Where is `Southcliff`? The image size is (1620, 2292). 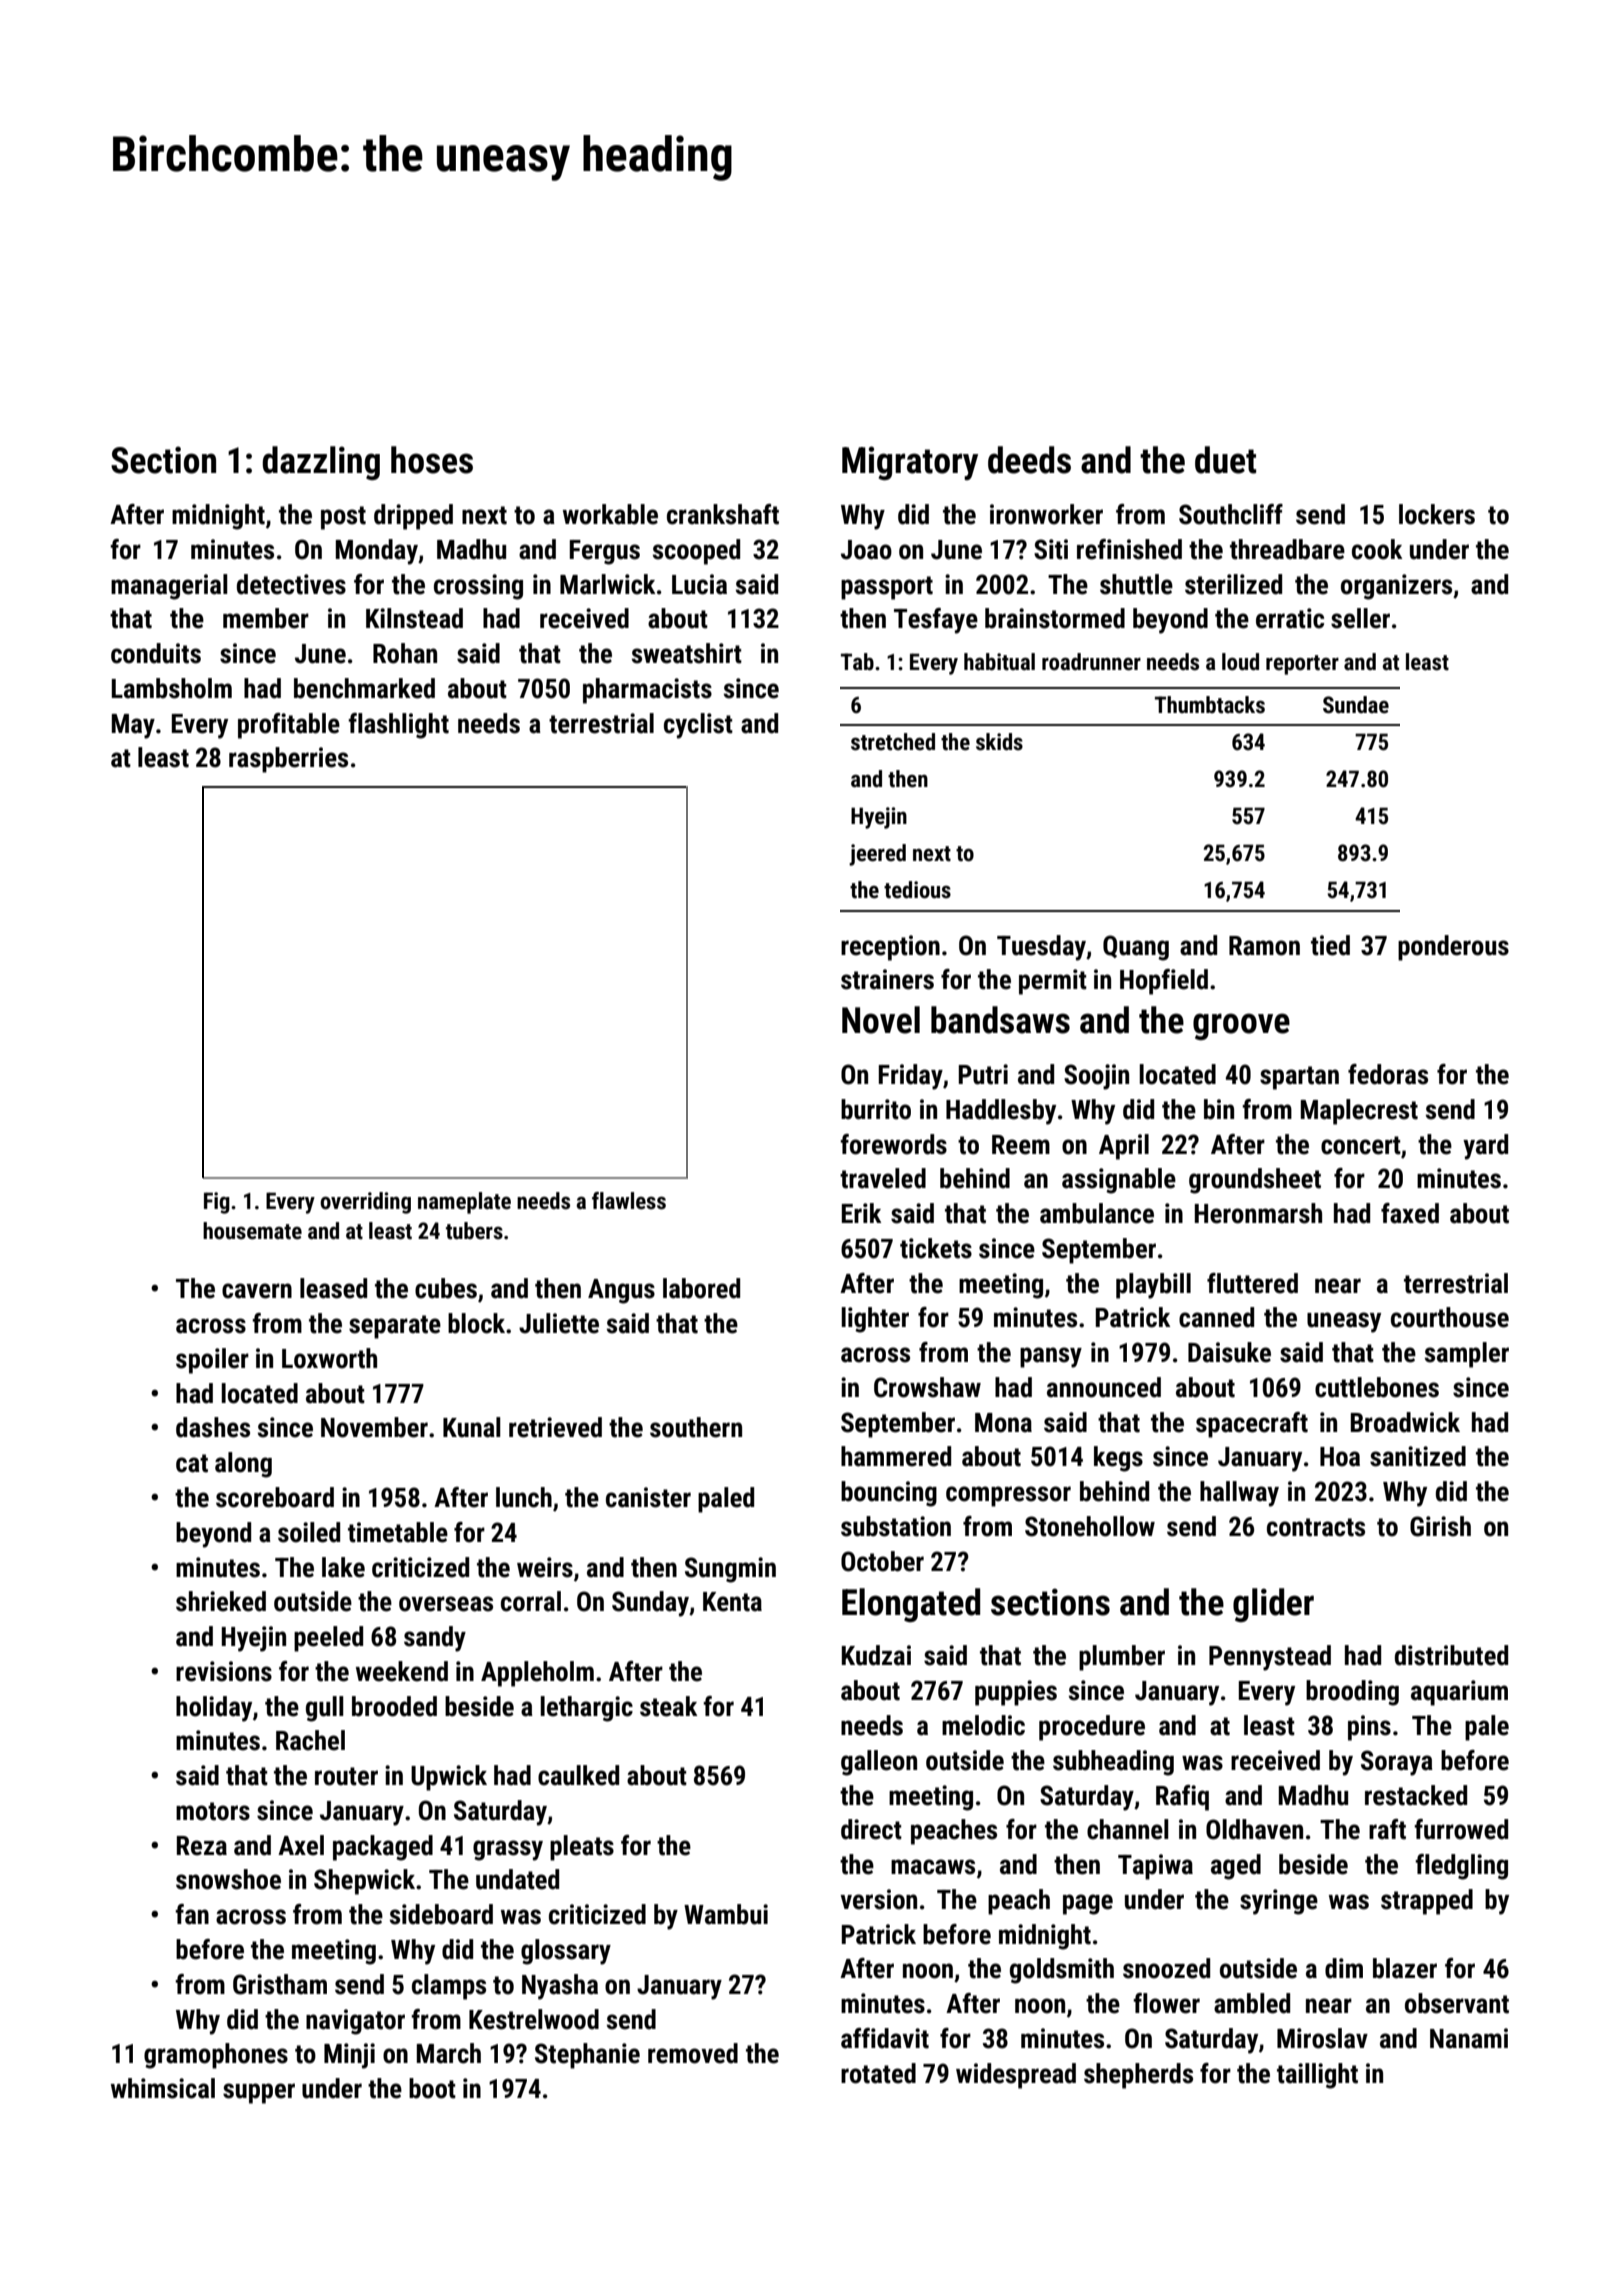 Southcliff is located at coordinates (1231, 514).
